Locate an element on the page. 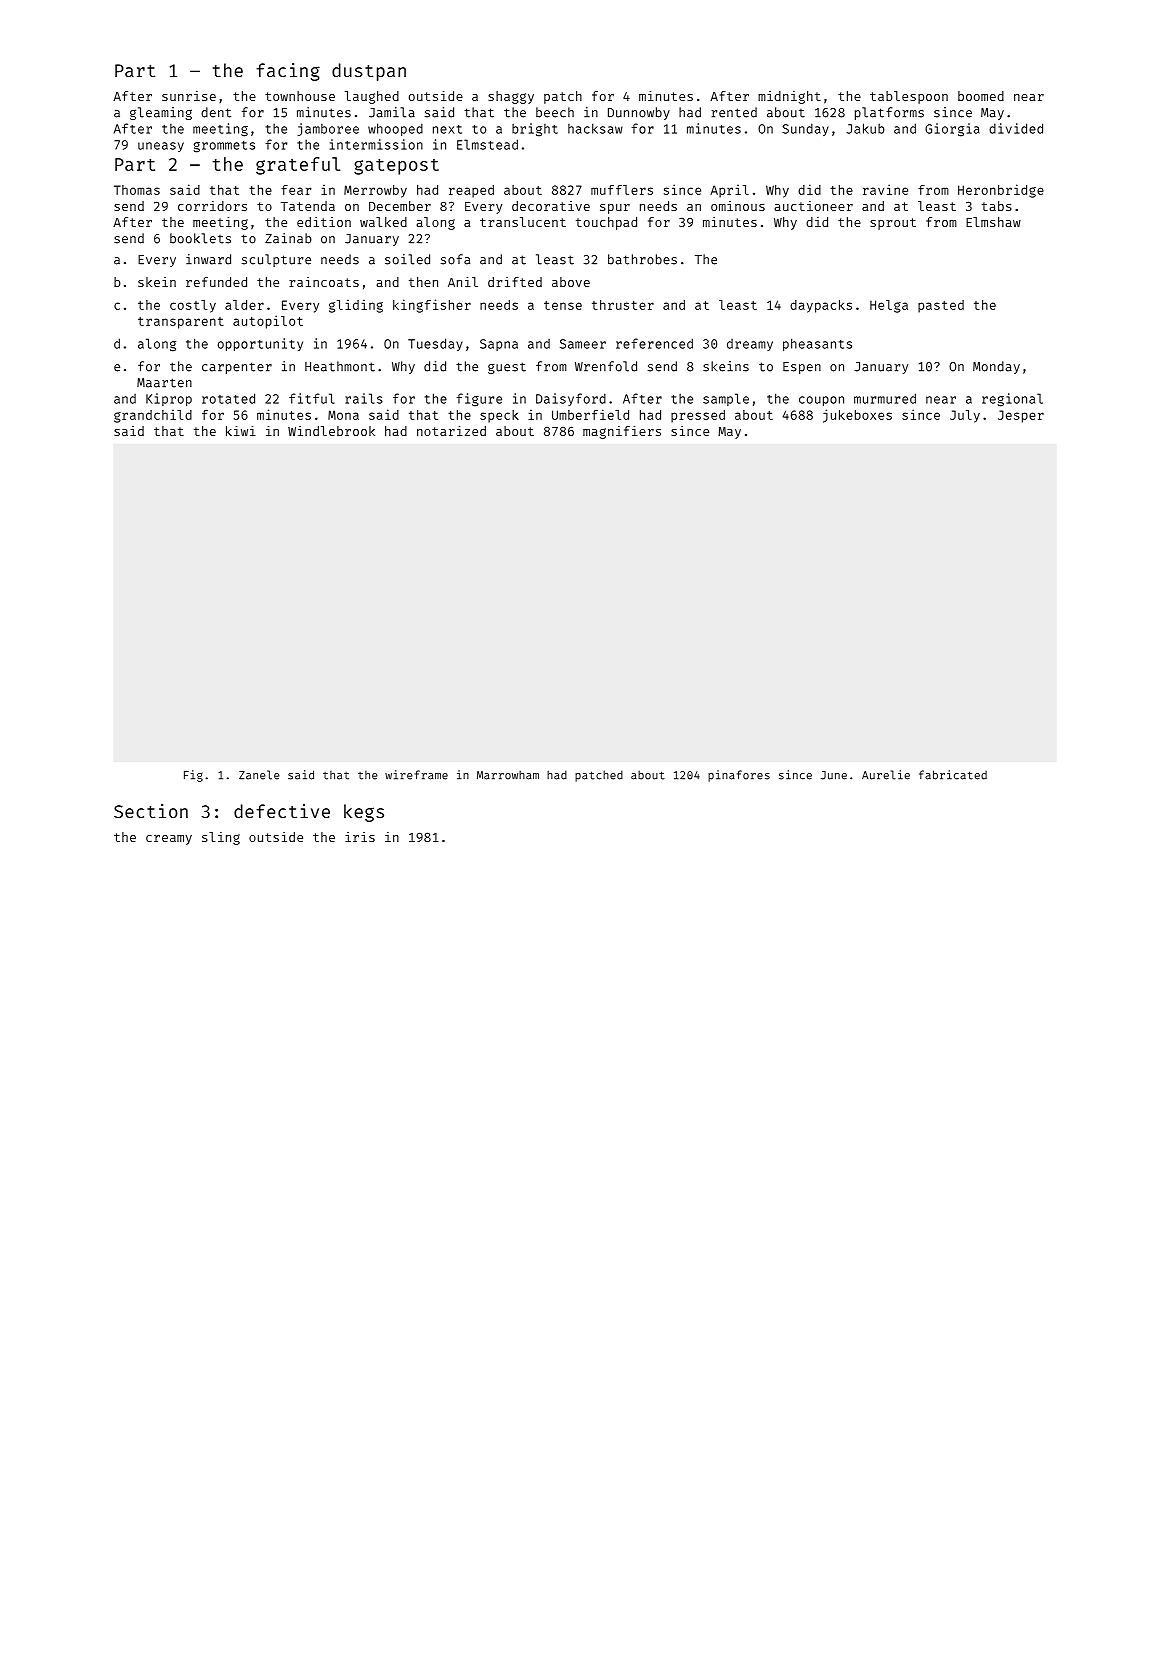 This page has height=1655, width=1170. Jesper is located at coordinates (1021, 416).
